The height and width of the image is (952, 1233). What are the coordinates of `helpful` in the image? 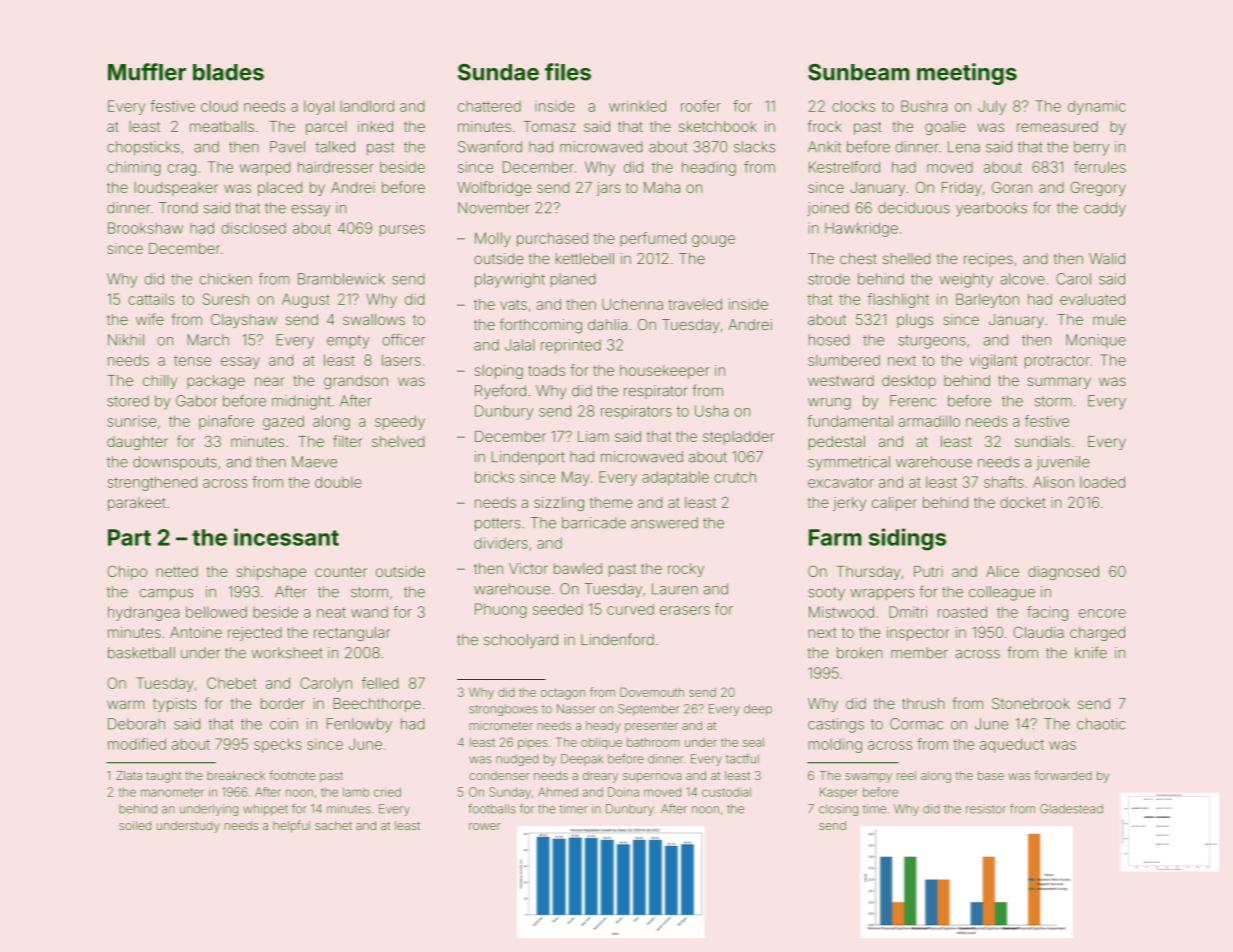 It's located at (291, 826).
